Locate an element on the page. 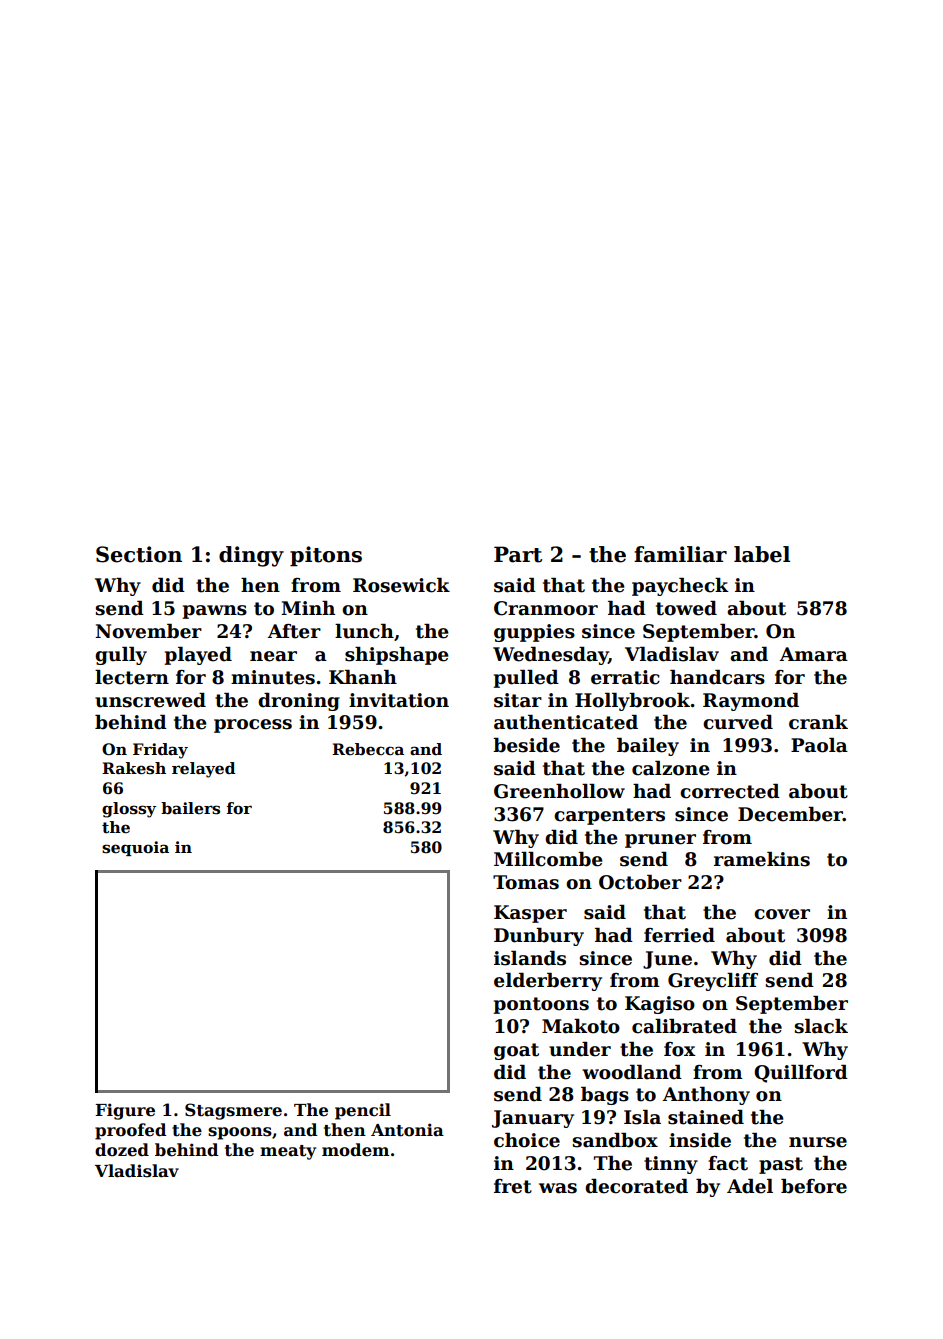  pontoons is located at coordinates (541, 1005).
